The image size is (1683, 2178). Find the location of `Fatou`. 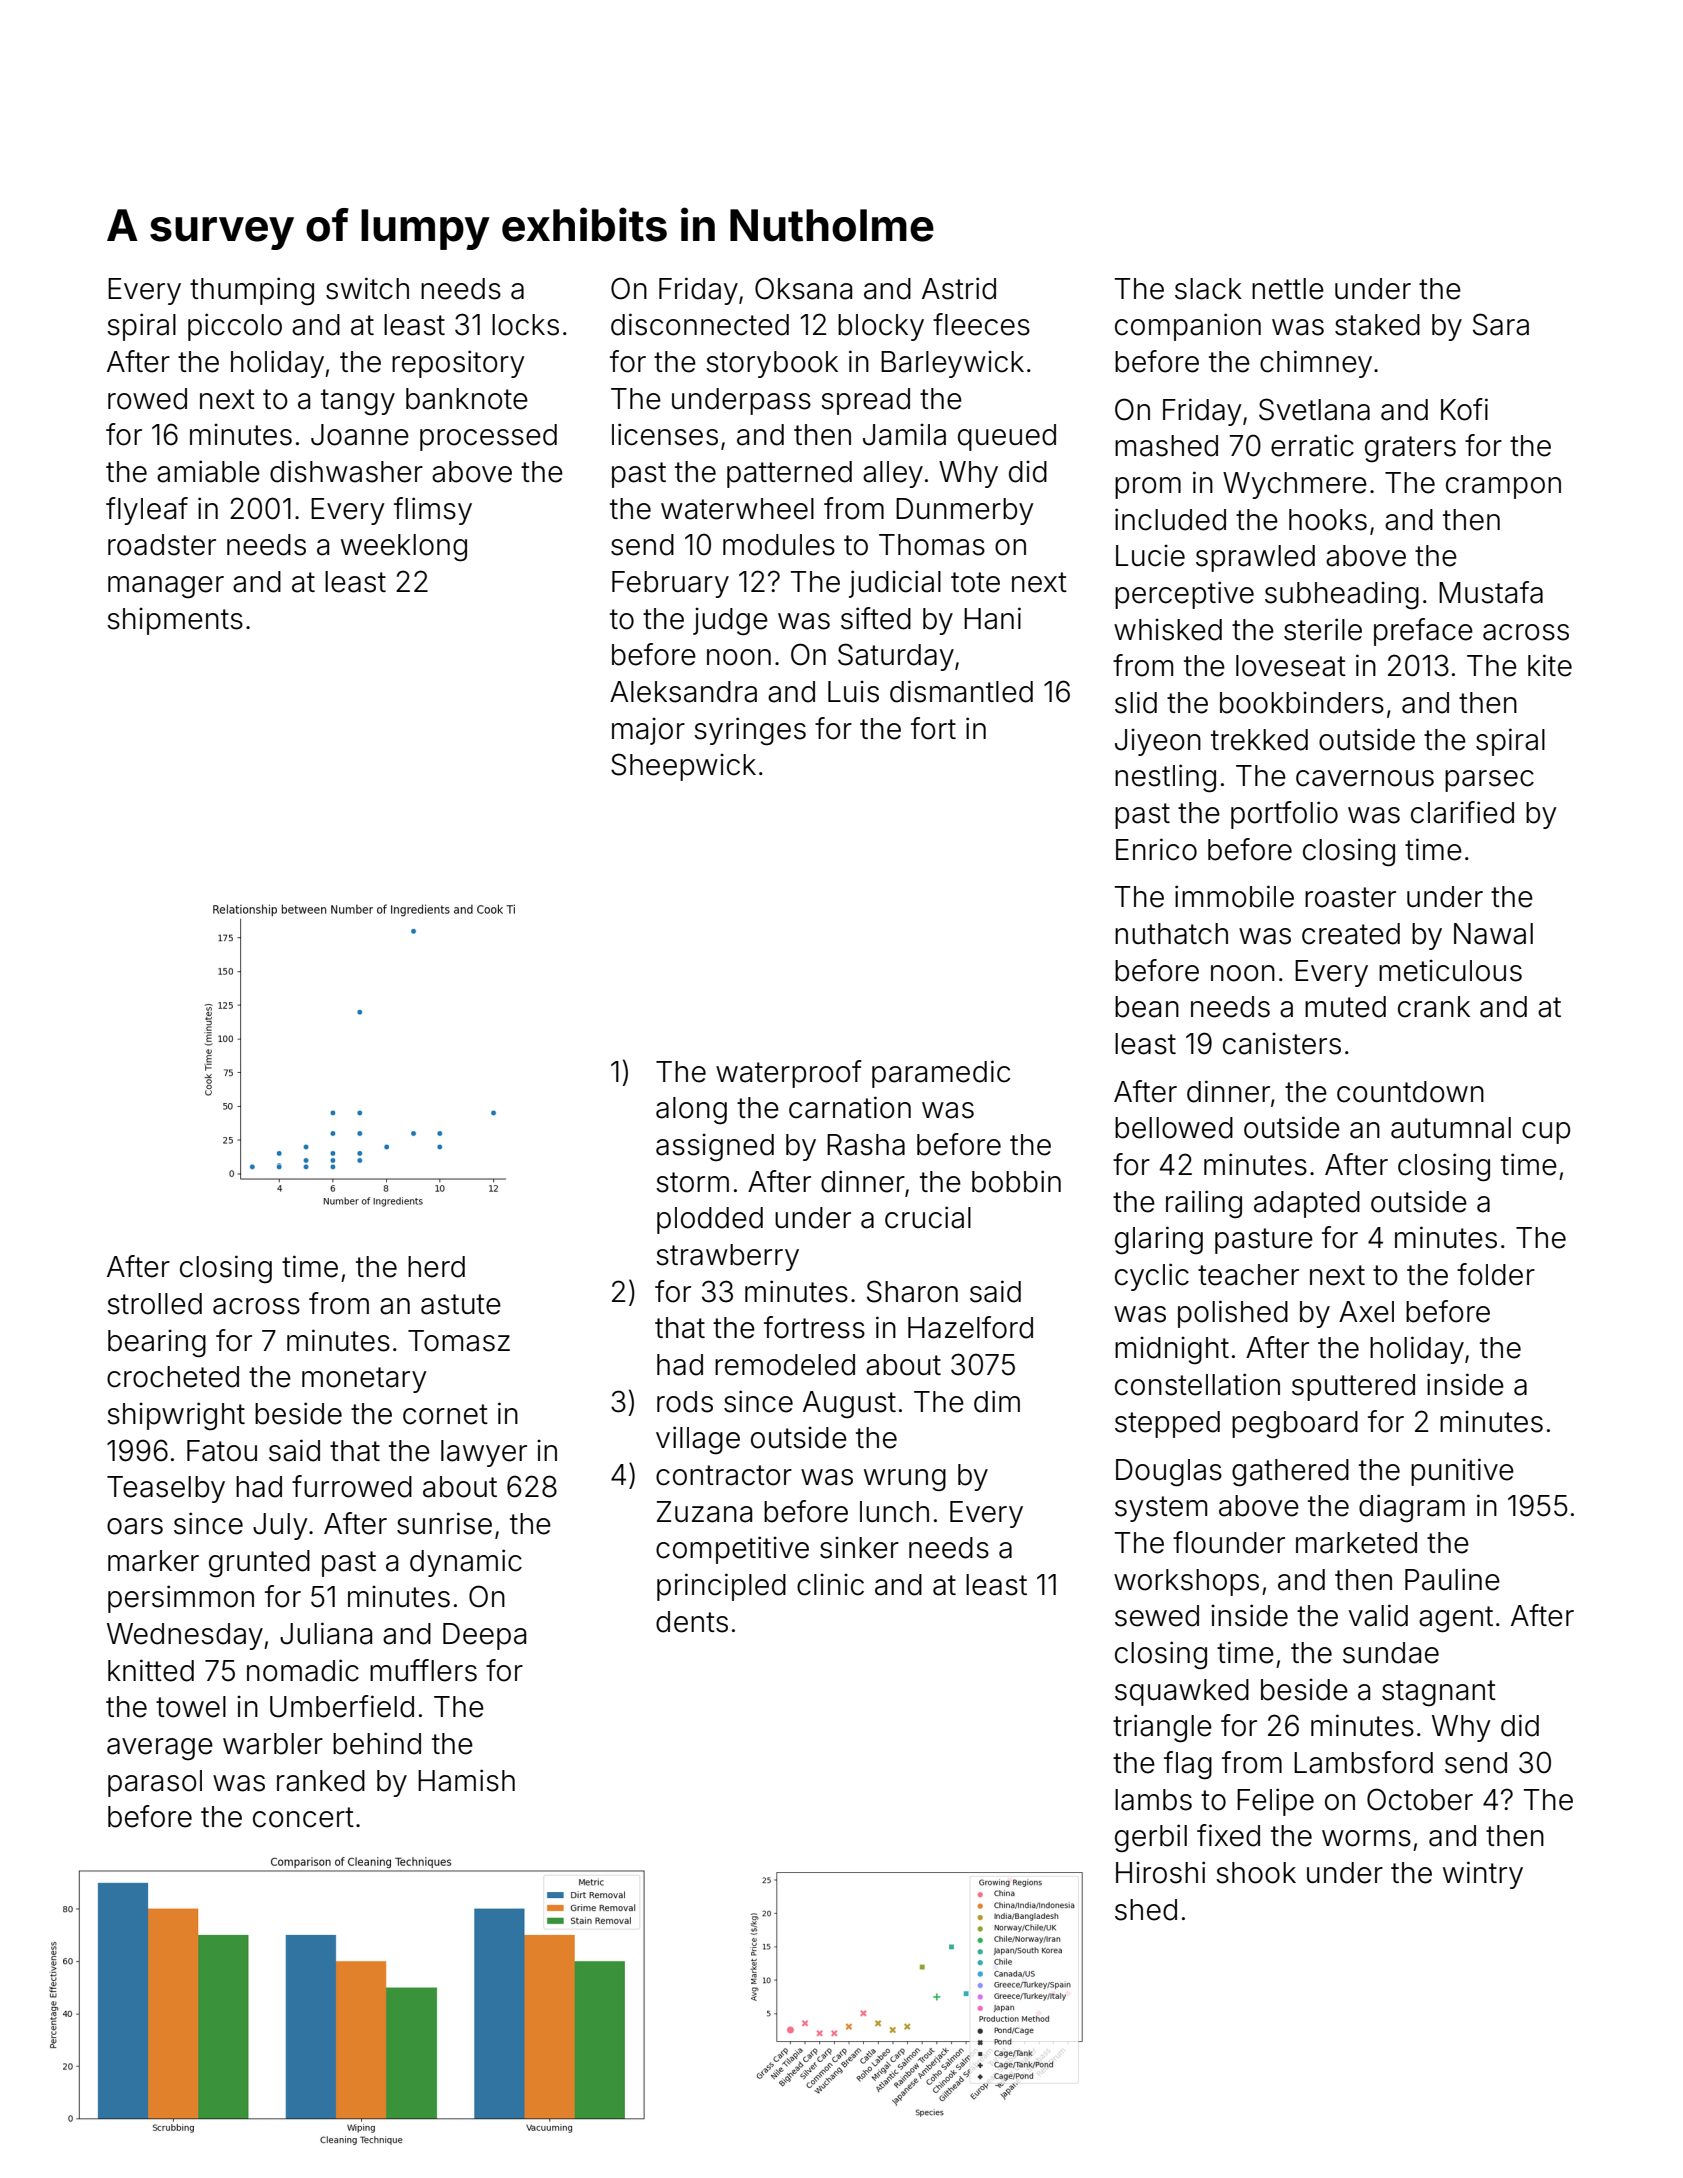

Fatou is located at coordinates (222, 1451).
